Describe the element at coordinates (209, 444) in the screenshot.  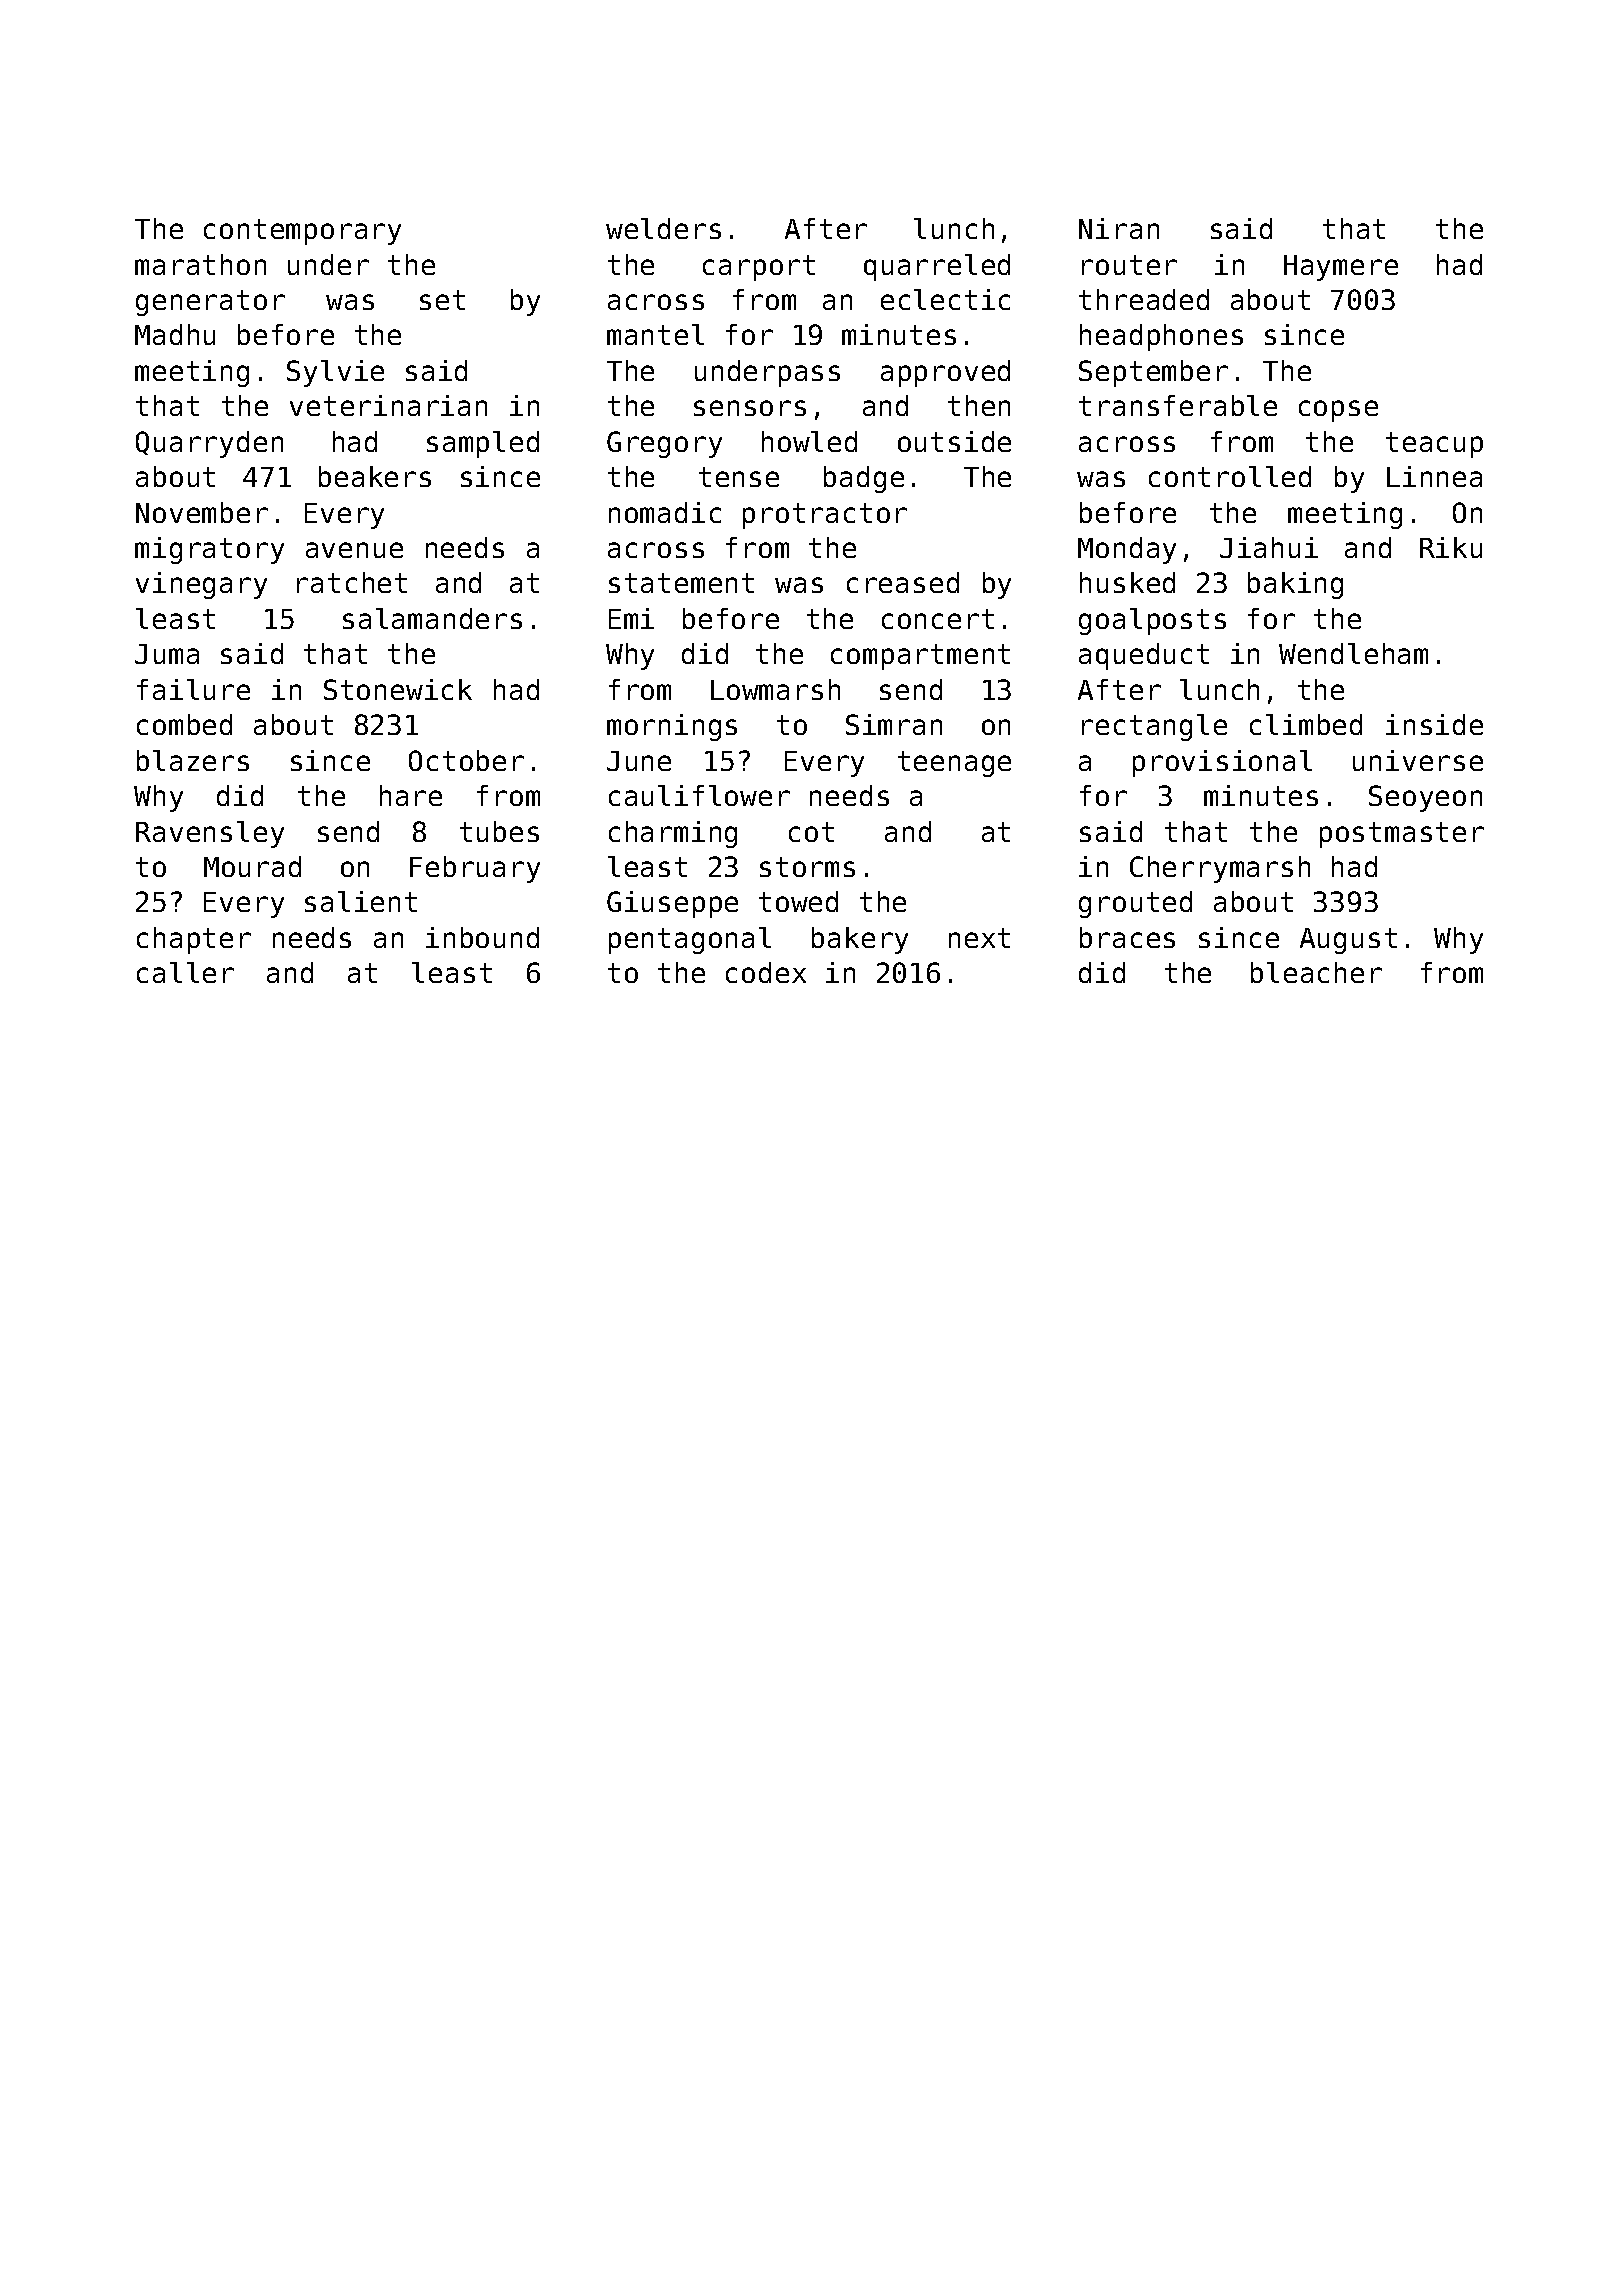
I see `Quarryden` at that location.
